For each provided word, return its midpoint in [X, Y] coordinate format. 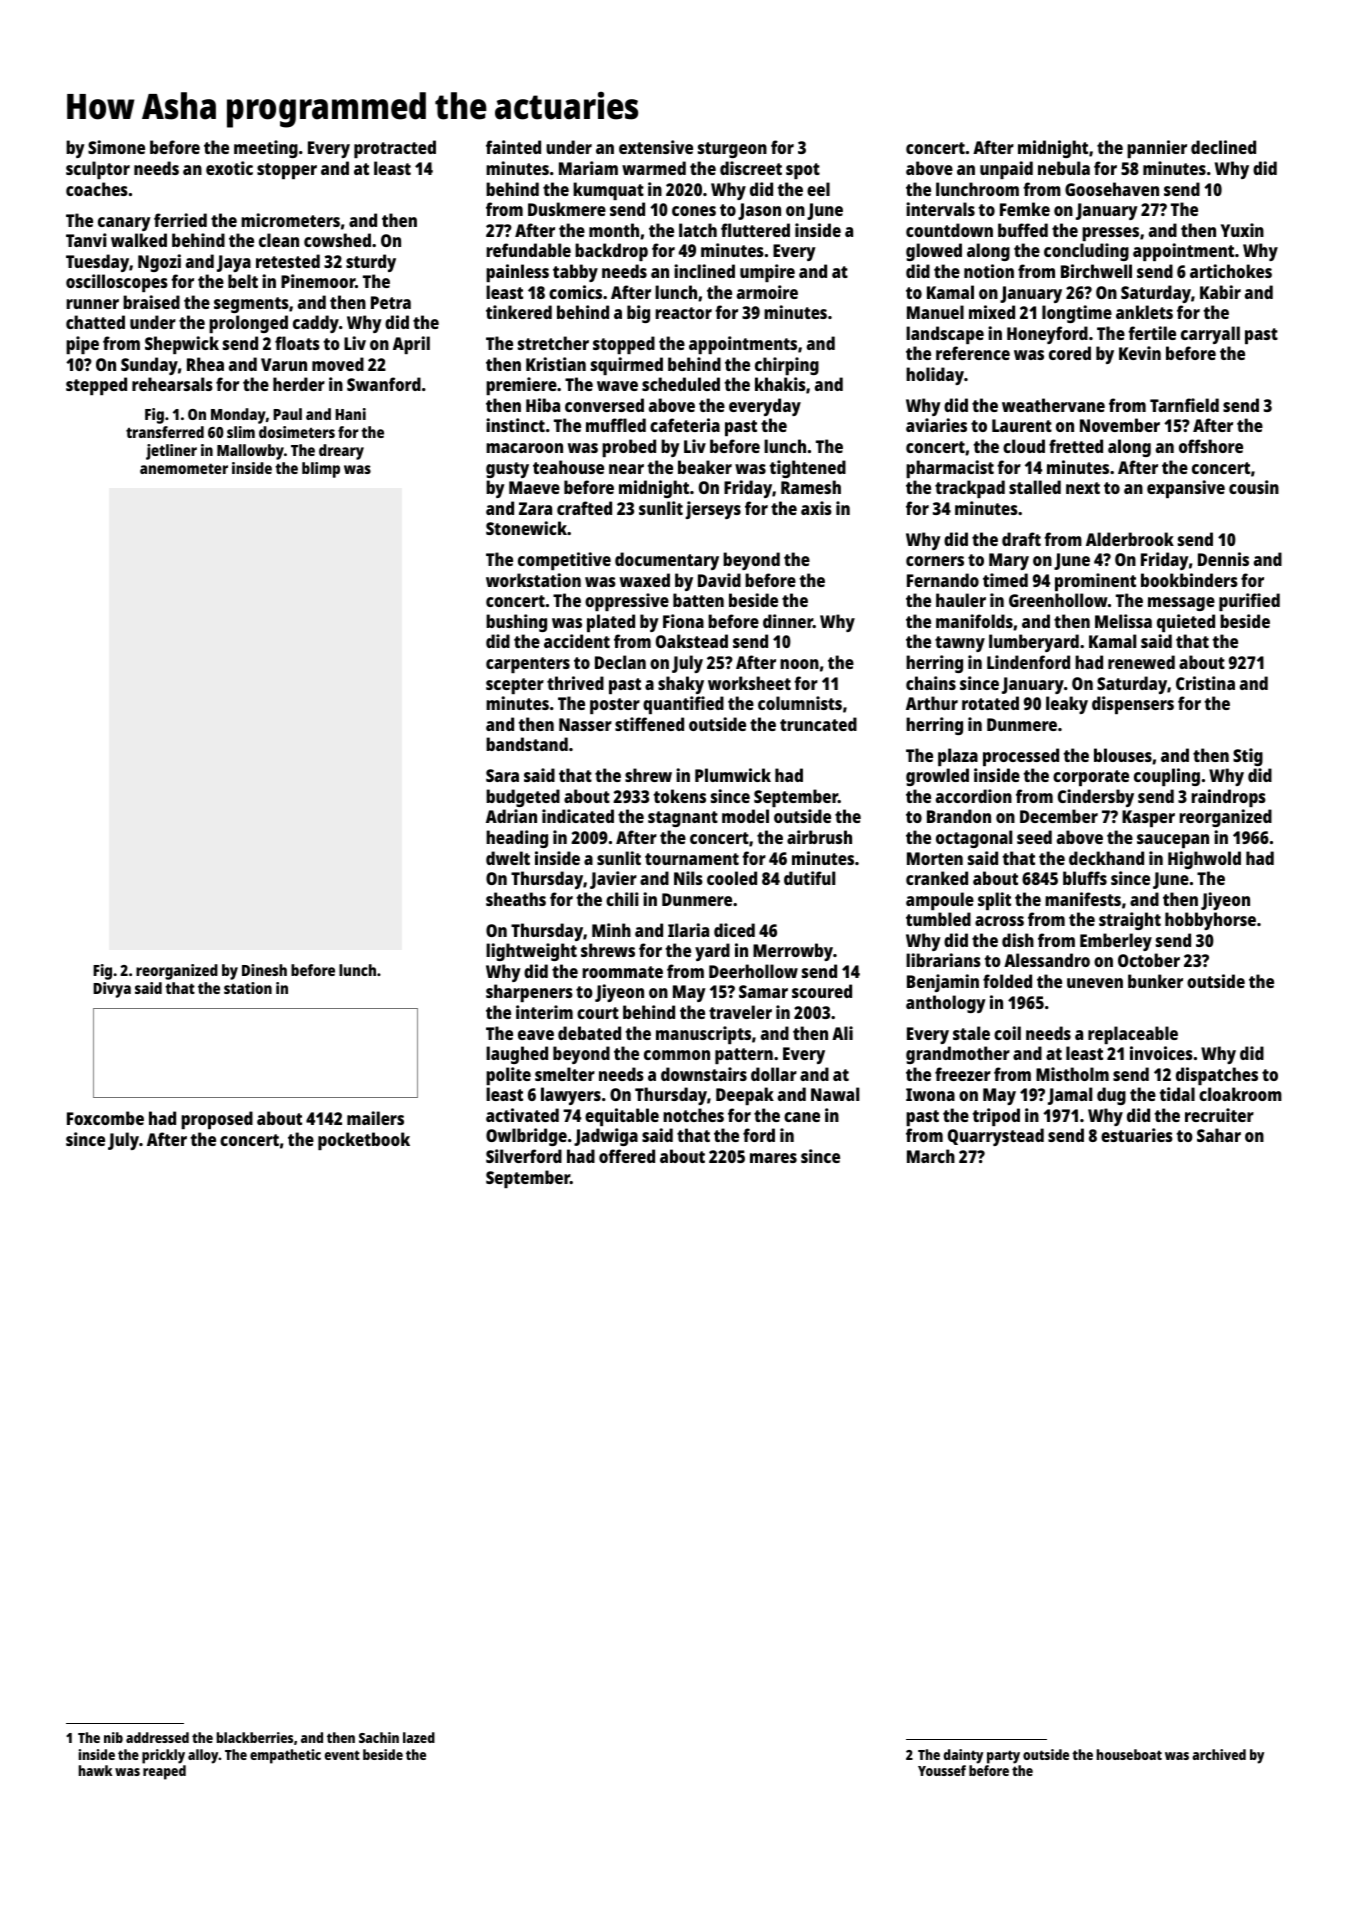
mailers [375, 1118]
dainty [963, 1756]
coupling [1167, 777]
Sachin [379, 1737]
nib [113, 1737]
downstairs [704, 1074]
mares [773, 1158]
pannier [1157, 149]
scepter [515, 686]
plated [611, 623]
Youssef [942, 1770]
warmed [654, 168]
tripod [996, 1117]
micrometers [290, 220]
